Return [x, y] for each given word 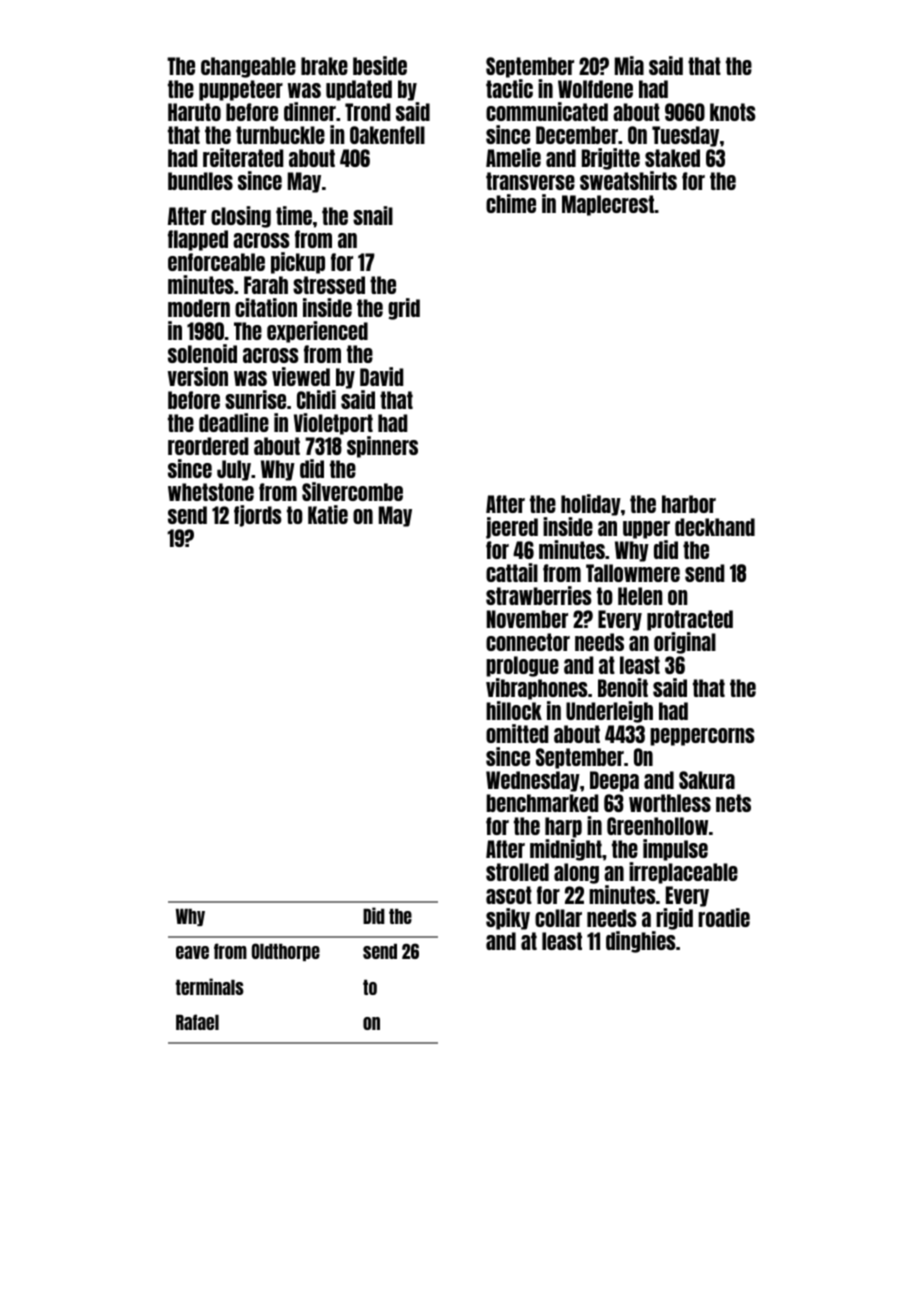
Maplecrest [608, 205]
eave [192, 952]
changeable [248, 67]
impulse [675, 850]
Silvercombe [352, 491]
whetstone [211, 492]
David [381, 376]
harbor [689, 504]
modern [199, 308]
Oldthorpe [286, 952]
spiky [508, 919]
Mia [629, 65]
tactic [509, 88]
